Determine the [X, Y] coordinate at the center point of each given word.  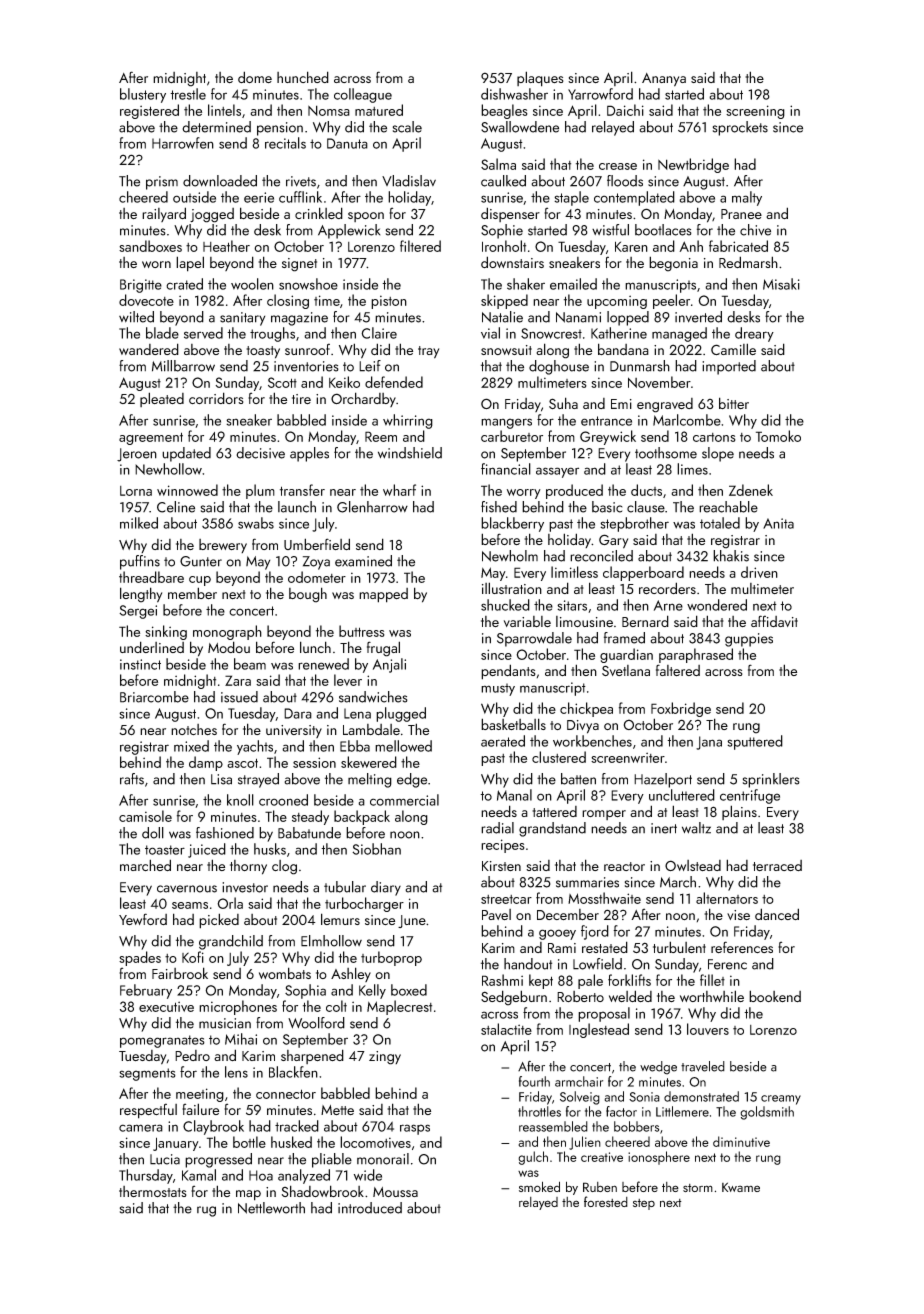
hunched [303, 77]
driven [759, 572]
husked [291, 1142]
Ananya [664, 80]
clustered [559, 757]
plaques [540, 79]
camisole [145, 816]
